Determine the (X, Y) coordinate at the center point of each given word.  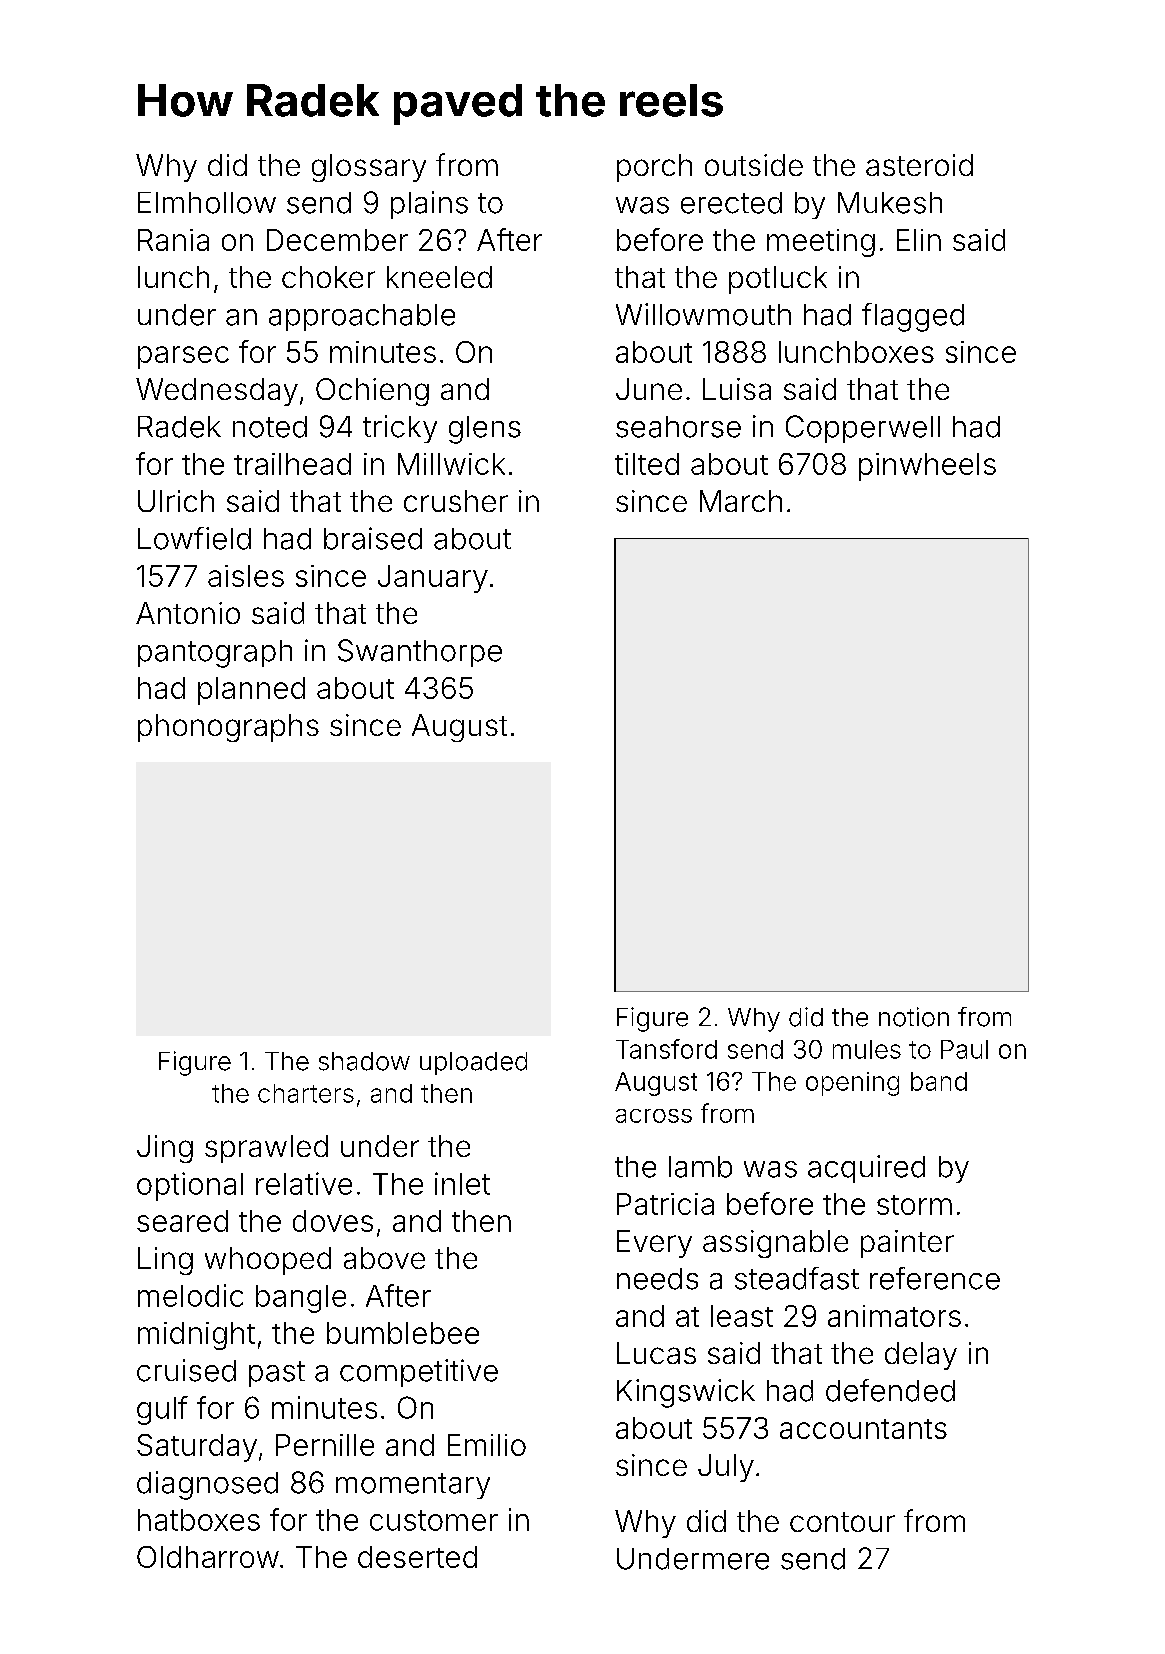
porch (654, 168)
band (939, 1081)
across (654, 1116)
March (741, 501)
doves (333, 1221)
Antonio (188, 613)
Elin (919, 240)
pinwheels (927, 467)
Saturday (197, 1448)
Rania (173, 240)
